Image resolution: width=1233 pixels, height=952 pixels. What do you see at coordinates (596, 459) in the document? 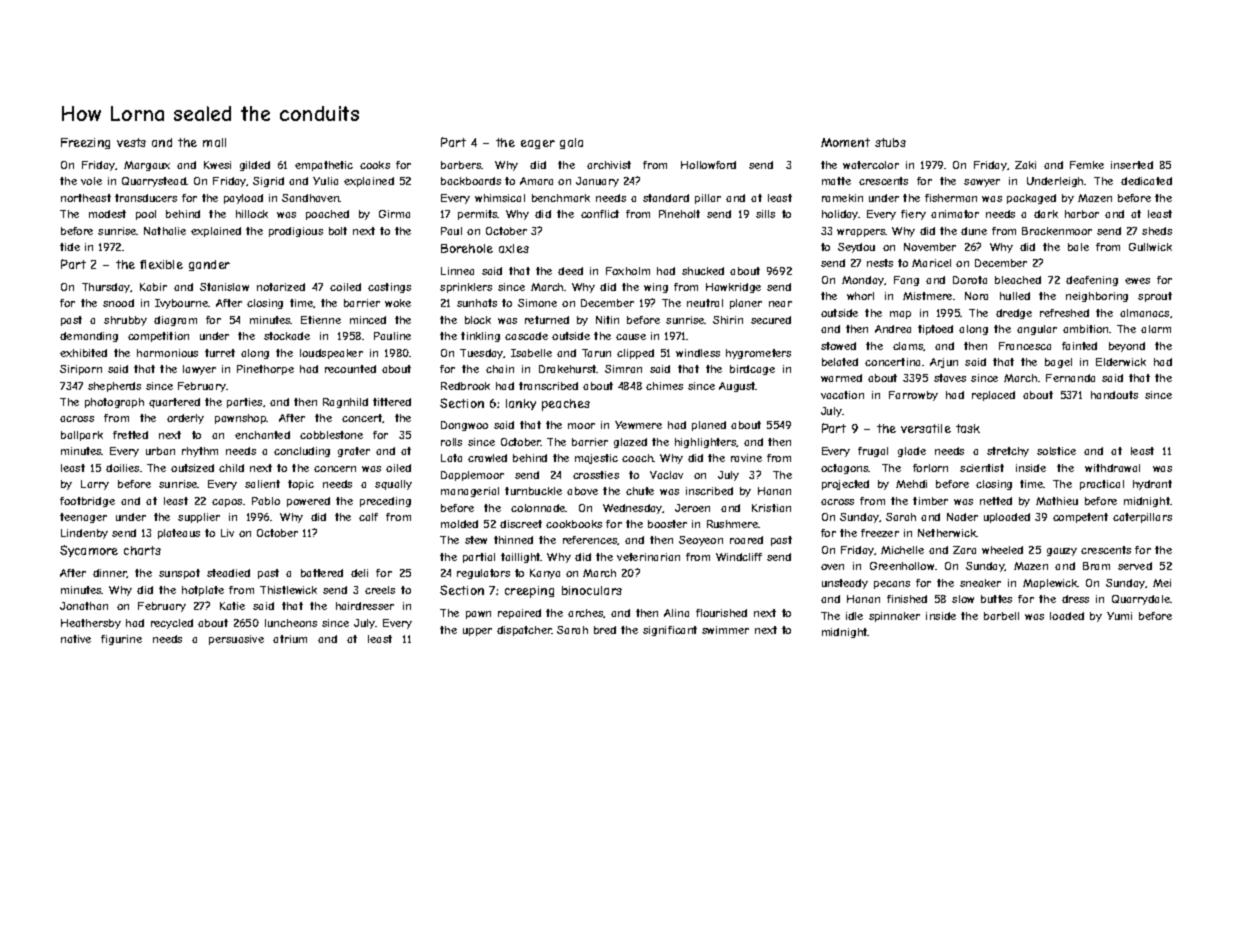
I see `majestic` at bounding box center [596, 459].
